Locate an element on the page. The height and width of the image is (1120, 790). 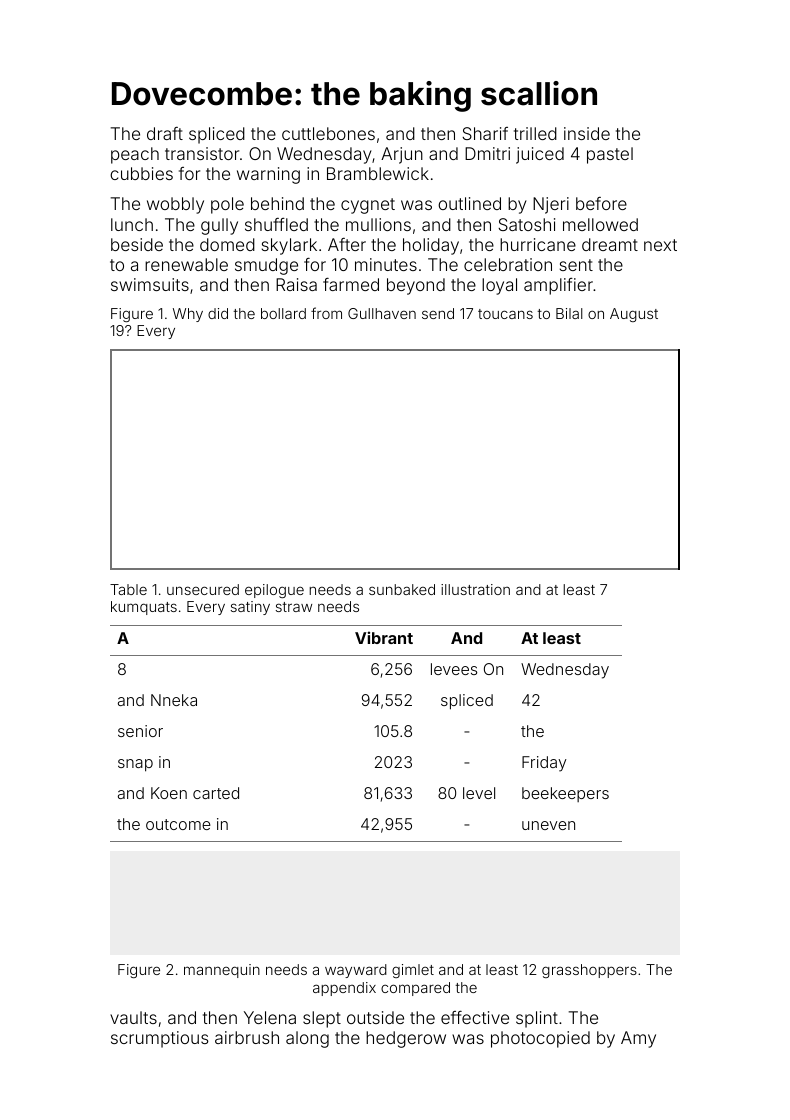
inside is located at coordinates (587, 133).
